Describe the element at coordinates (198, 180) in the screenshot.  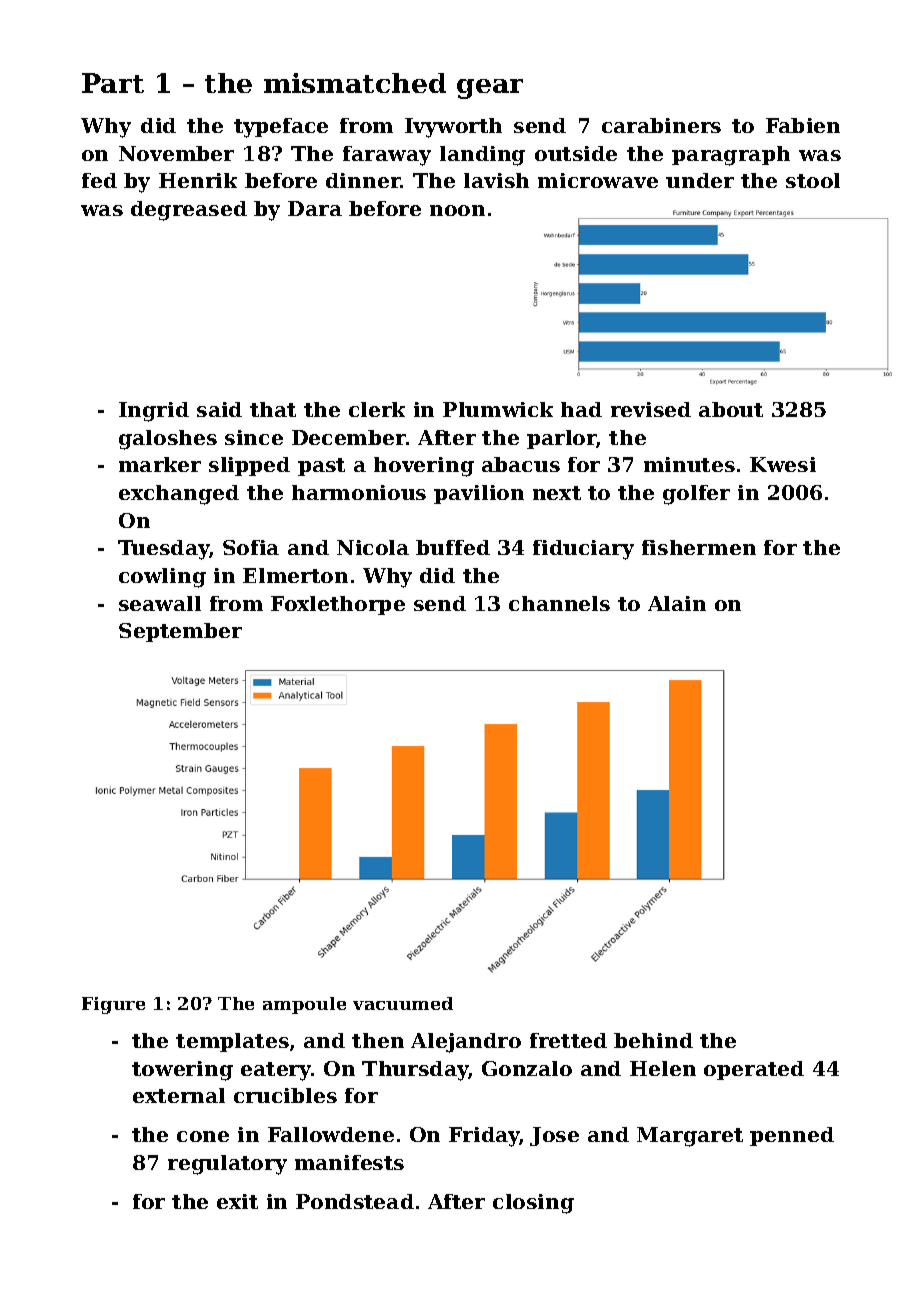
I see `Henrik` at that location.
